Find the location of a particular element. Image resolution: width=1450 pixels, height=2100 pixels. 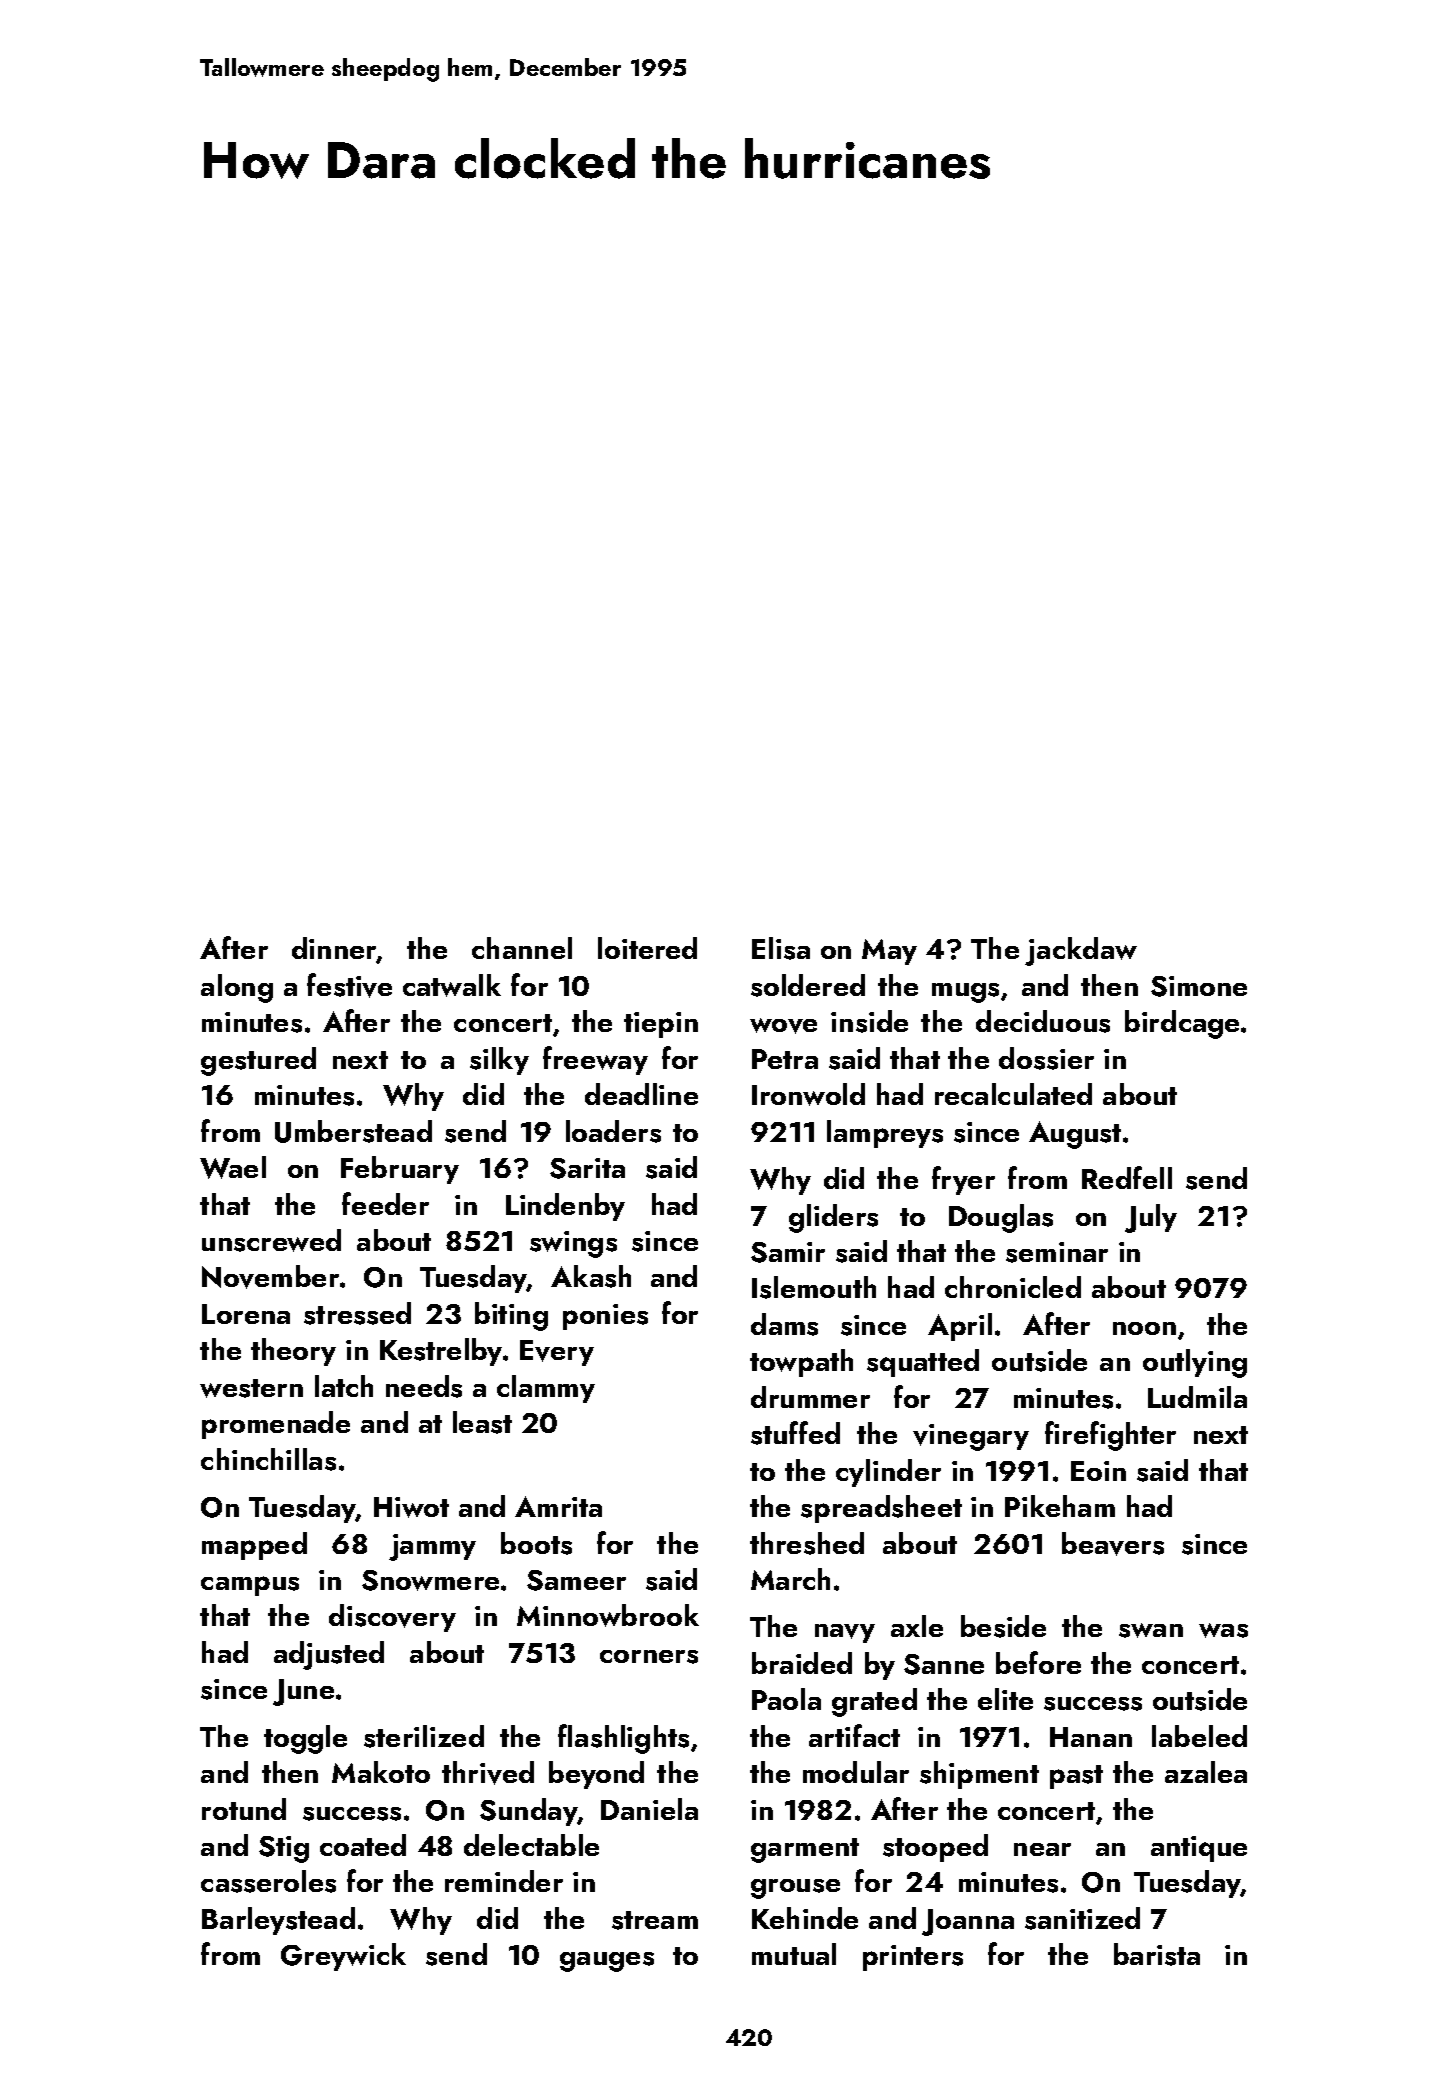

Paola is located at coordinates (786, 1699).
